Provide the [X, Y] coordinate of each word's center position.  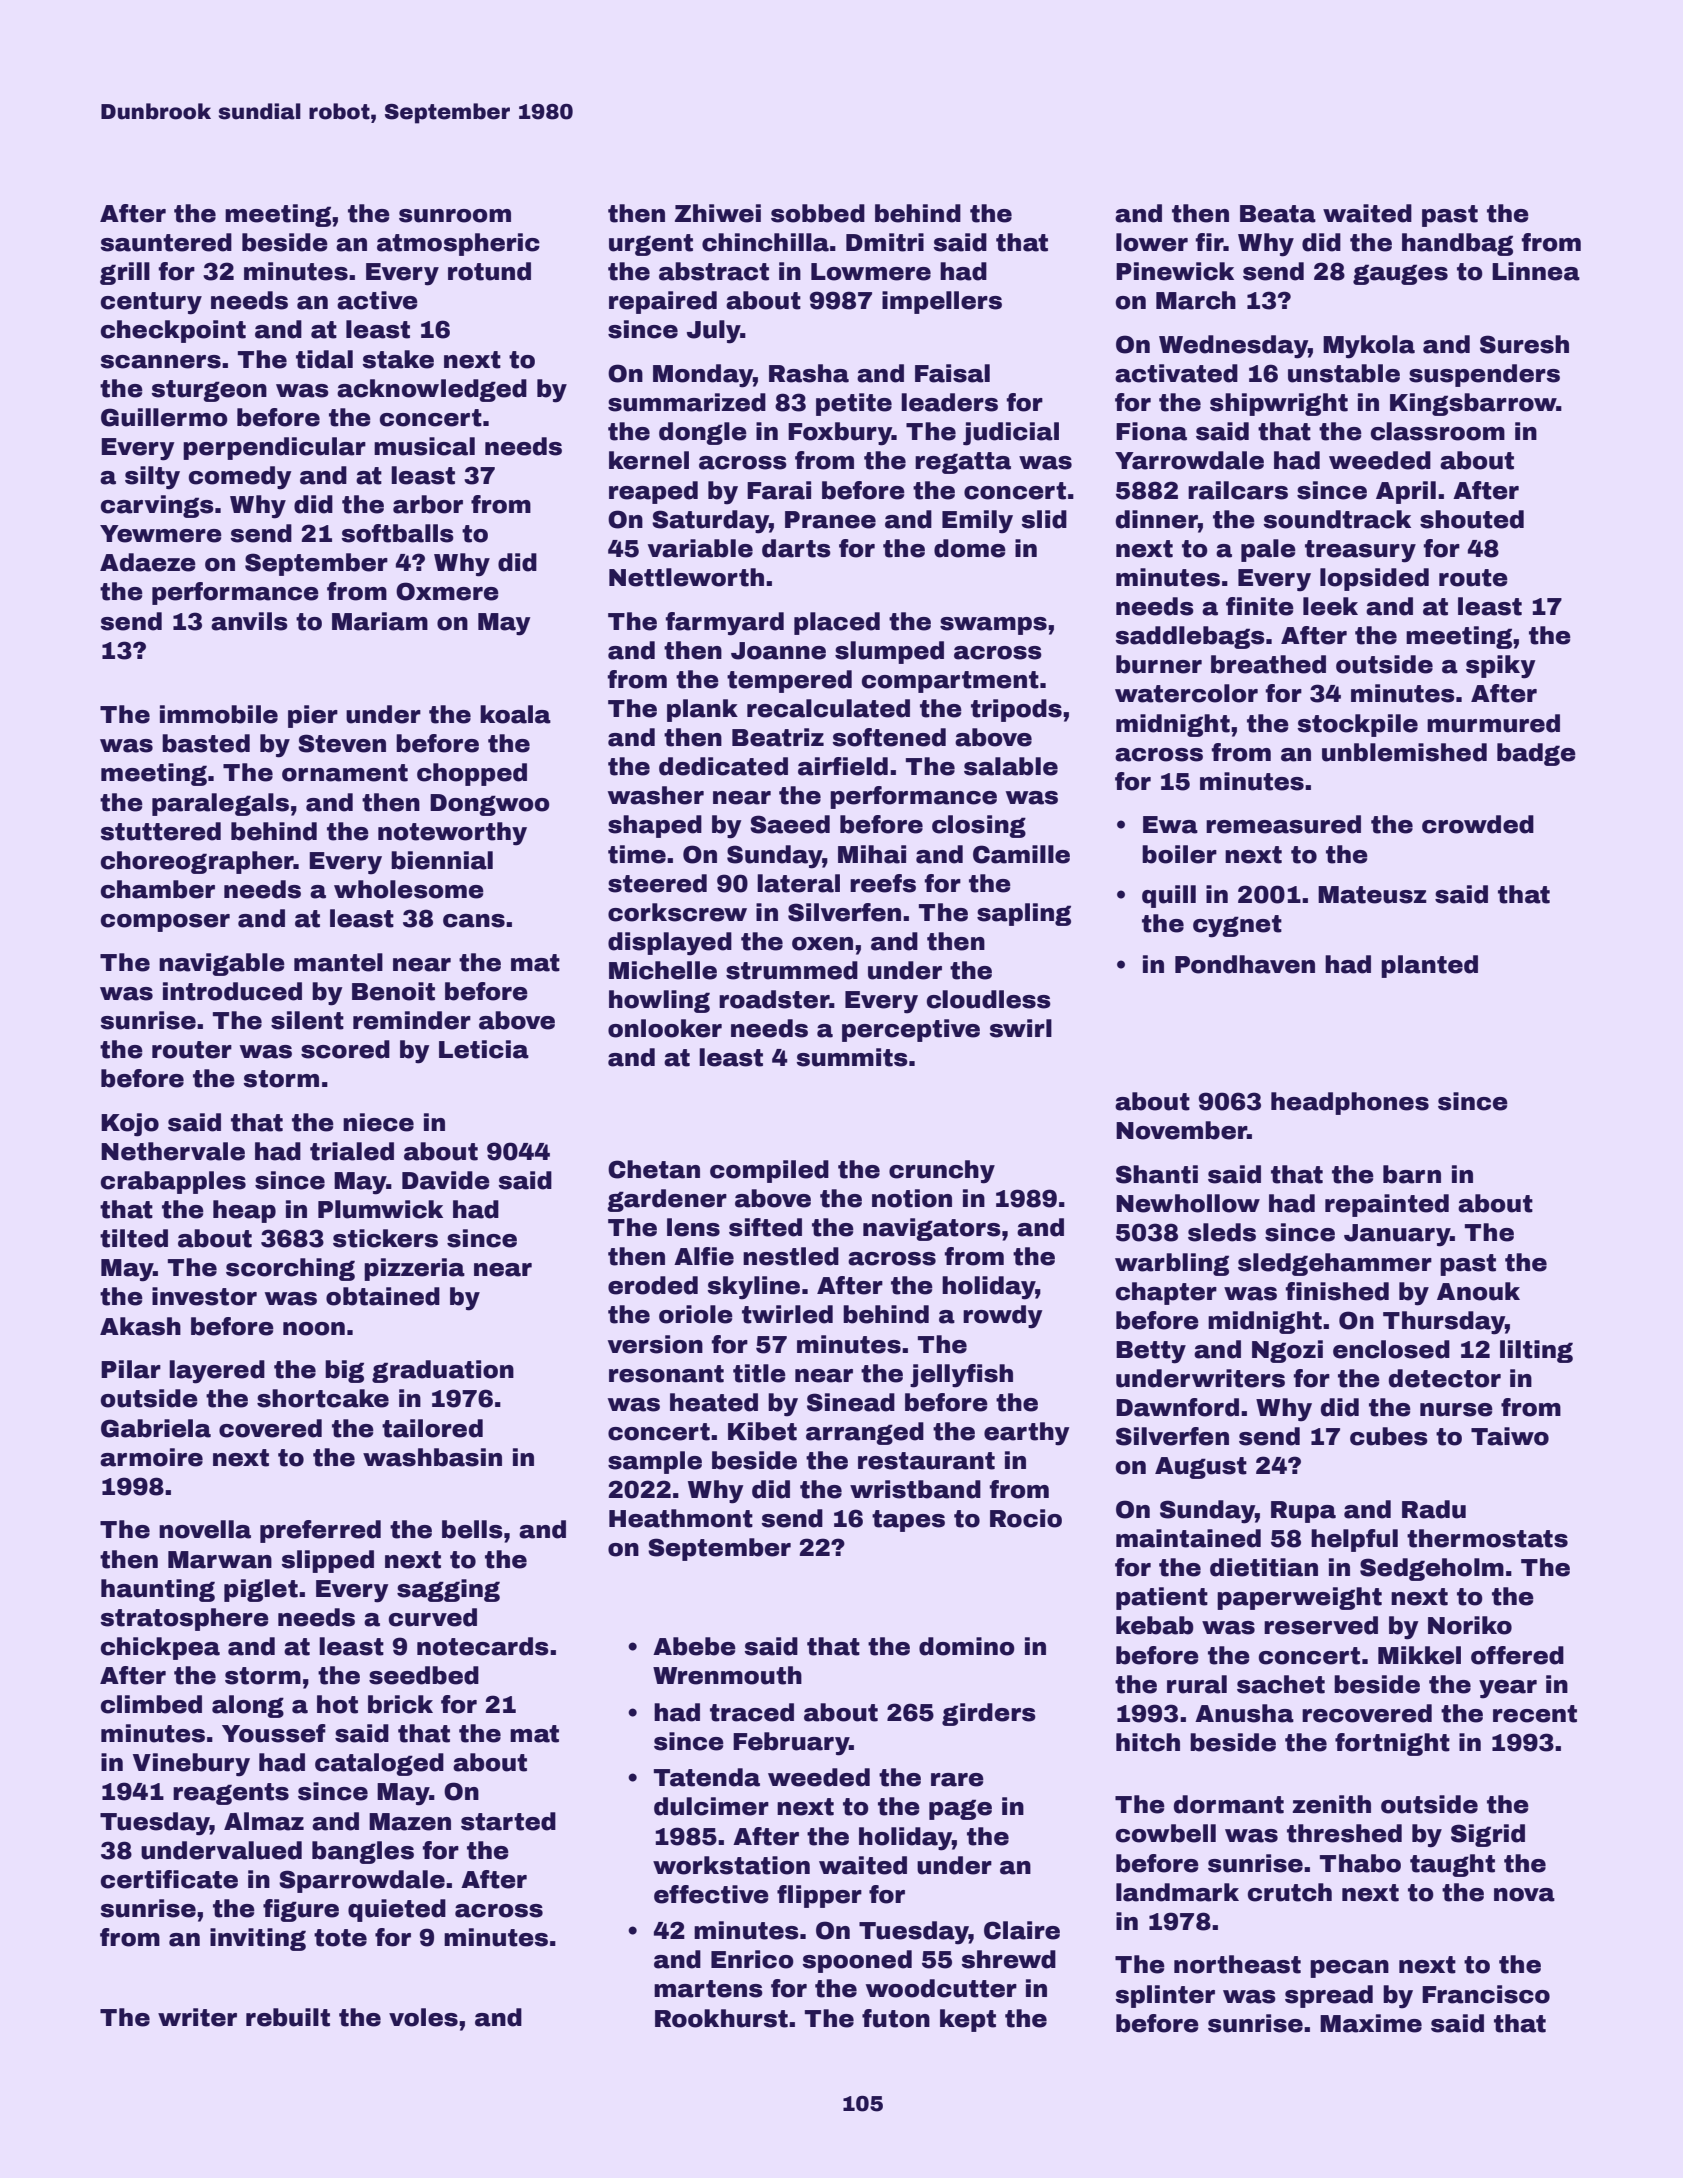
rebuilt [288, 2017]
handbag [1457, 244]
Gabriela [156, 1428]
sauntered [166, 242]
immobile [219, 714]
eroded [653, 1285]
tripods [1016, 710]
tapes [908, 1521]
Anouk [1478, 1291]
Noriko [1470, 1625]
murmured [1493, 723]
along [248, 1706]
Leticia [484, 1049]
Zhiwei [718, 213]
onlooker [665, 1028]
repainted [1387, 1205]
